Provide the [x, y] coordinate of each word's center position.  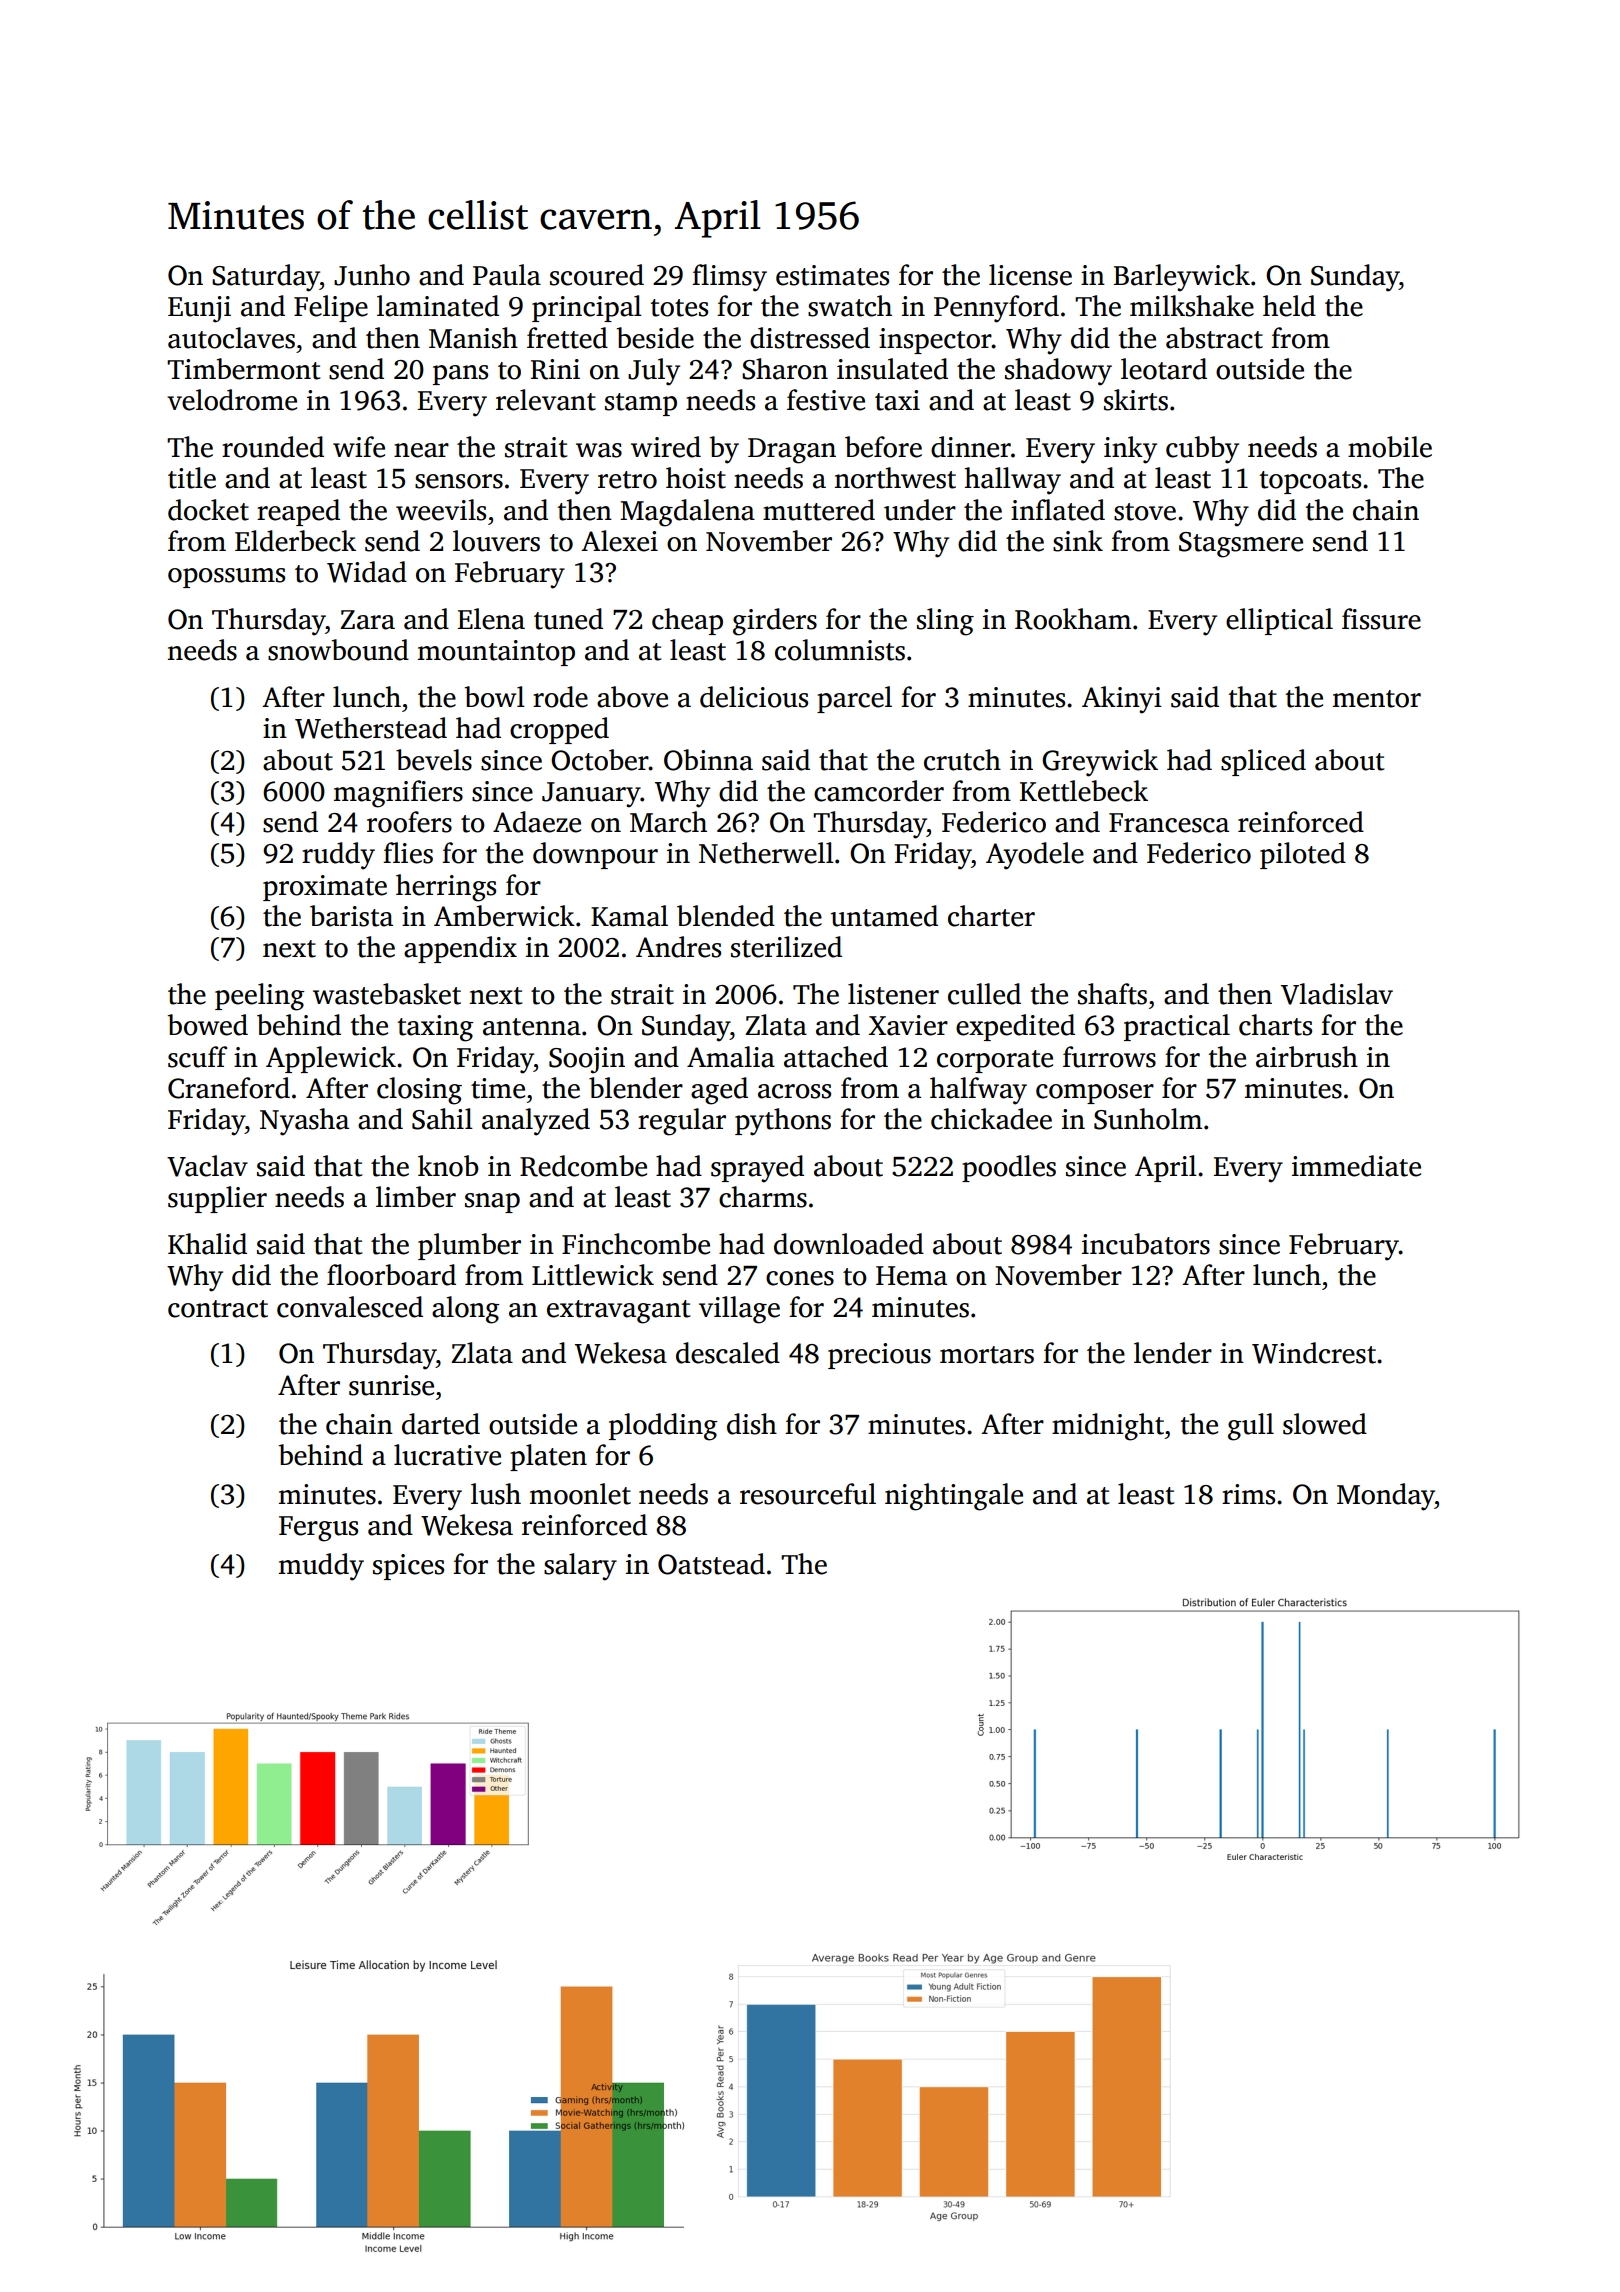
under [920, 510]
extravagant [618, 1312]
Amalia [731, 1057]
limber [416, 1197]
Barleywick [1182, 278]
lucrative [447, 1455]
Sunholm [1148, 1119]
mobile [1390, 447]
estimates [832, 275]
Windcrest [1314, 1353]
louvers [496, 541]
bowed [208, 1025]
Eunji [199, 309]
